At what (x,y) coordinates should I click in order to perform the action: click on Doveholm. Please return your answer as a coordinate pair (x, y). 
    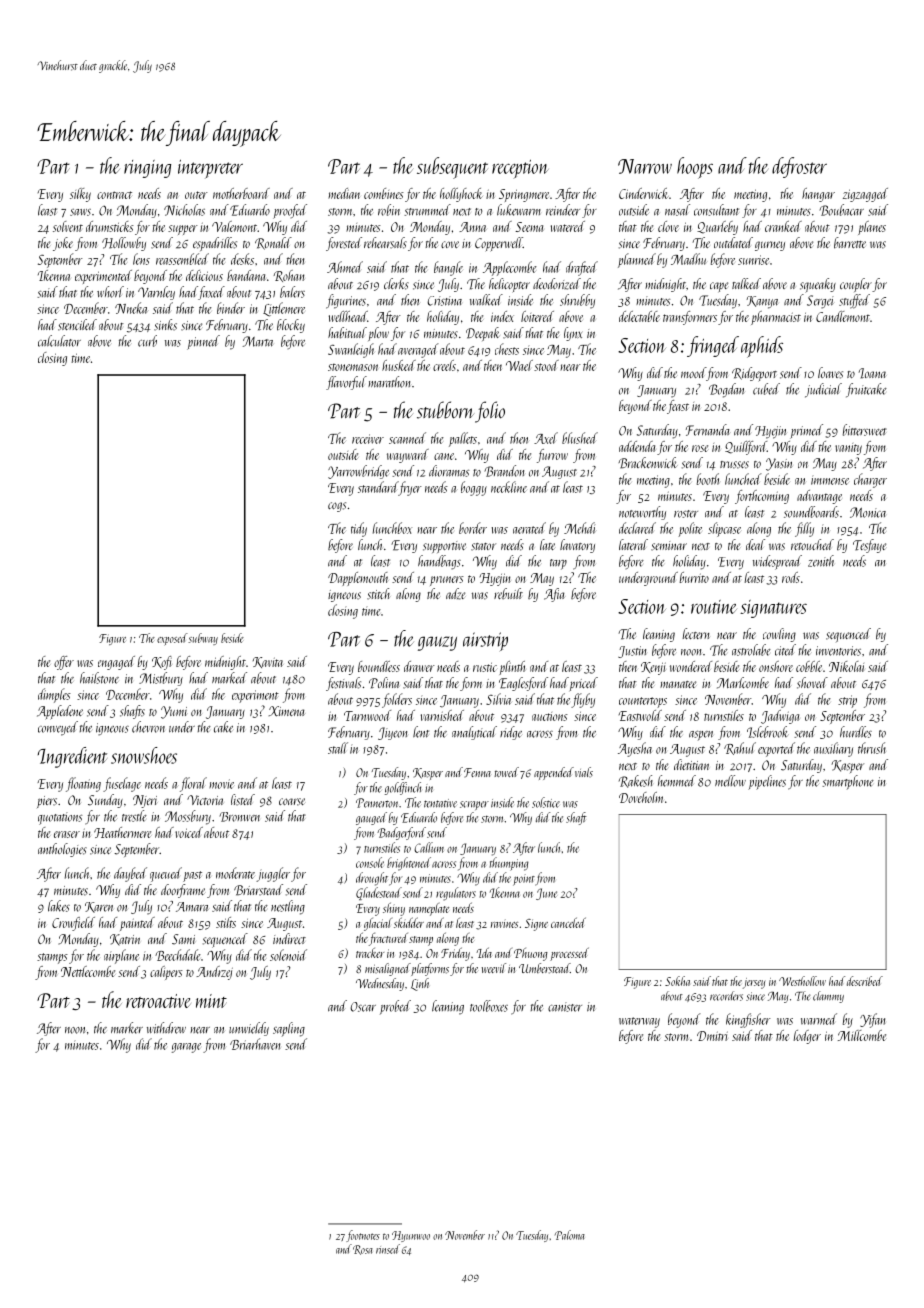
    Looking at the image, I should click on (641, 797).
